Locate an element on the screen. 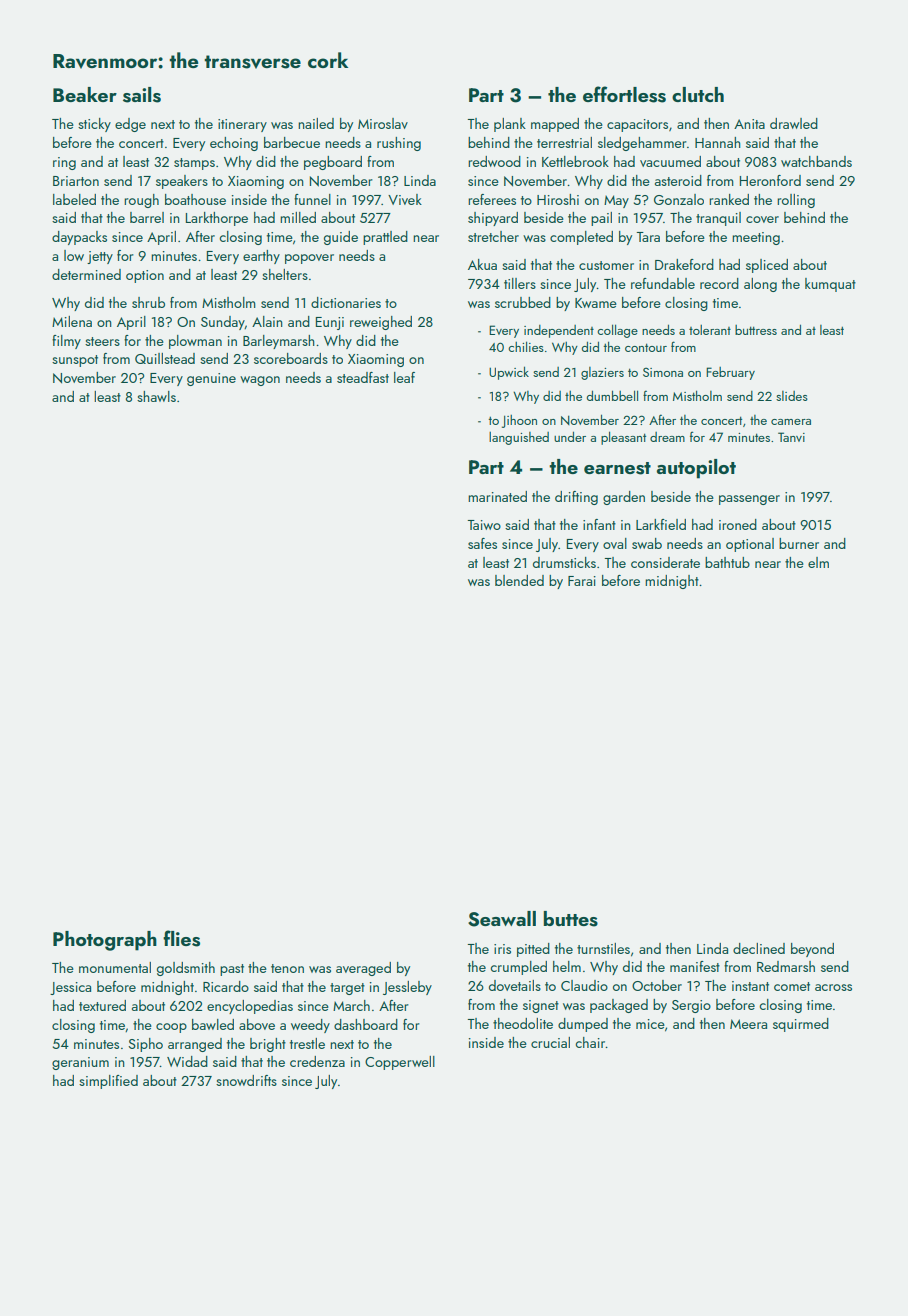 Image resolution: width=908 pixels, height=1316 pixels. Photograph is located at coordinates (105, 941).
